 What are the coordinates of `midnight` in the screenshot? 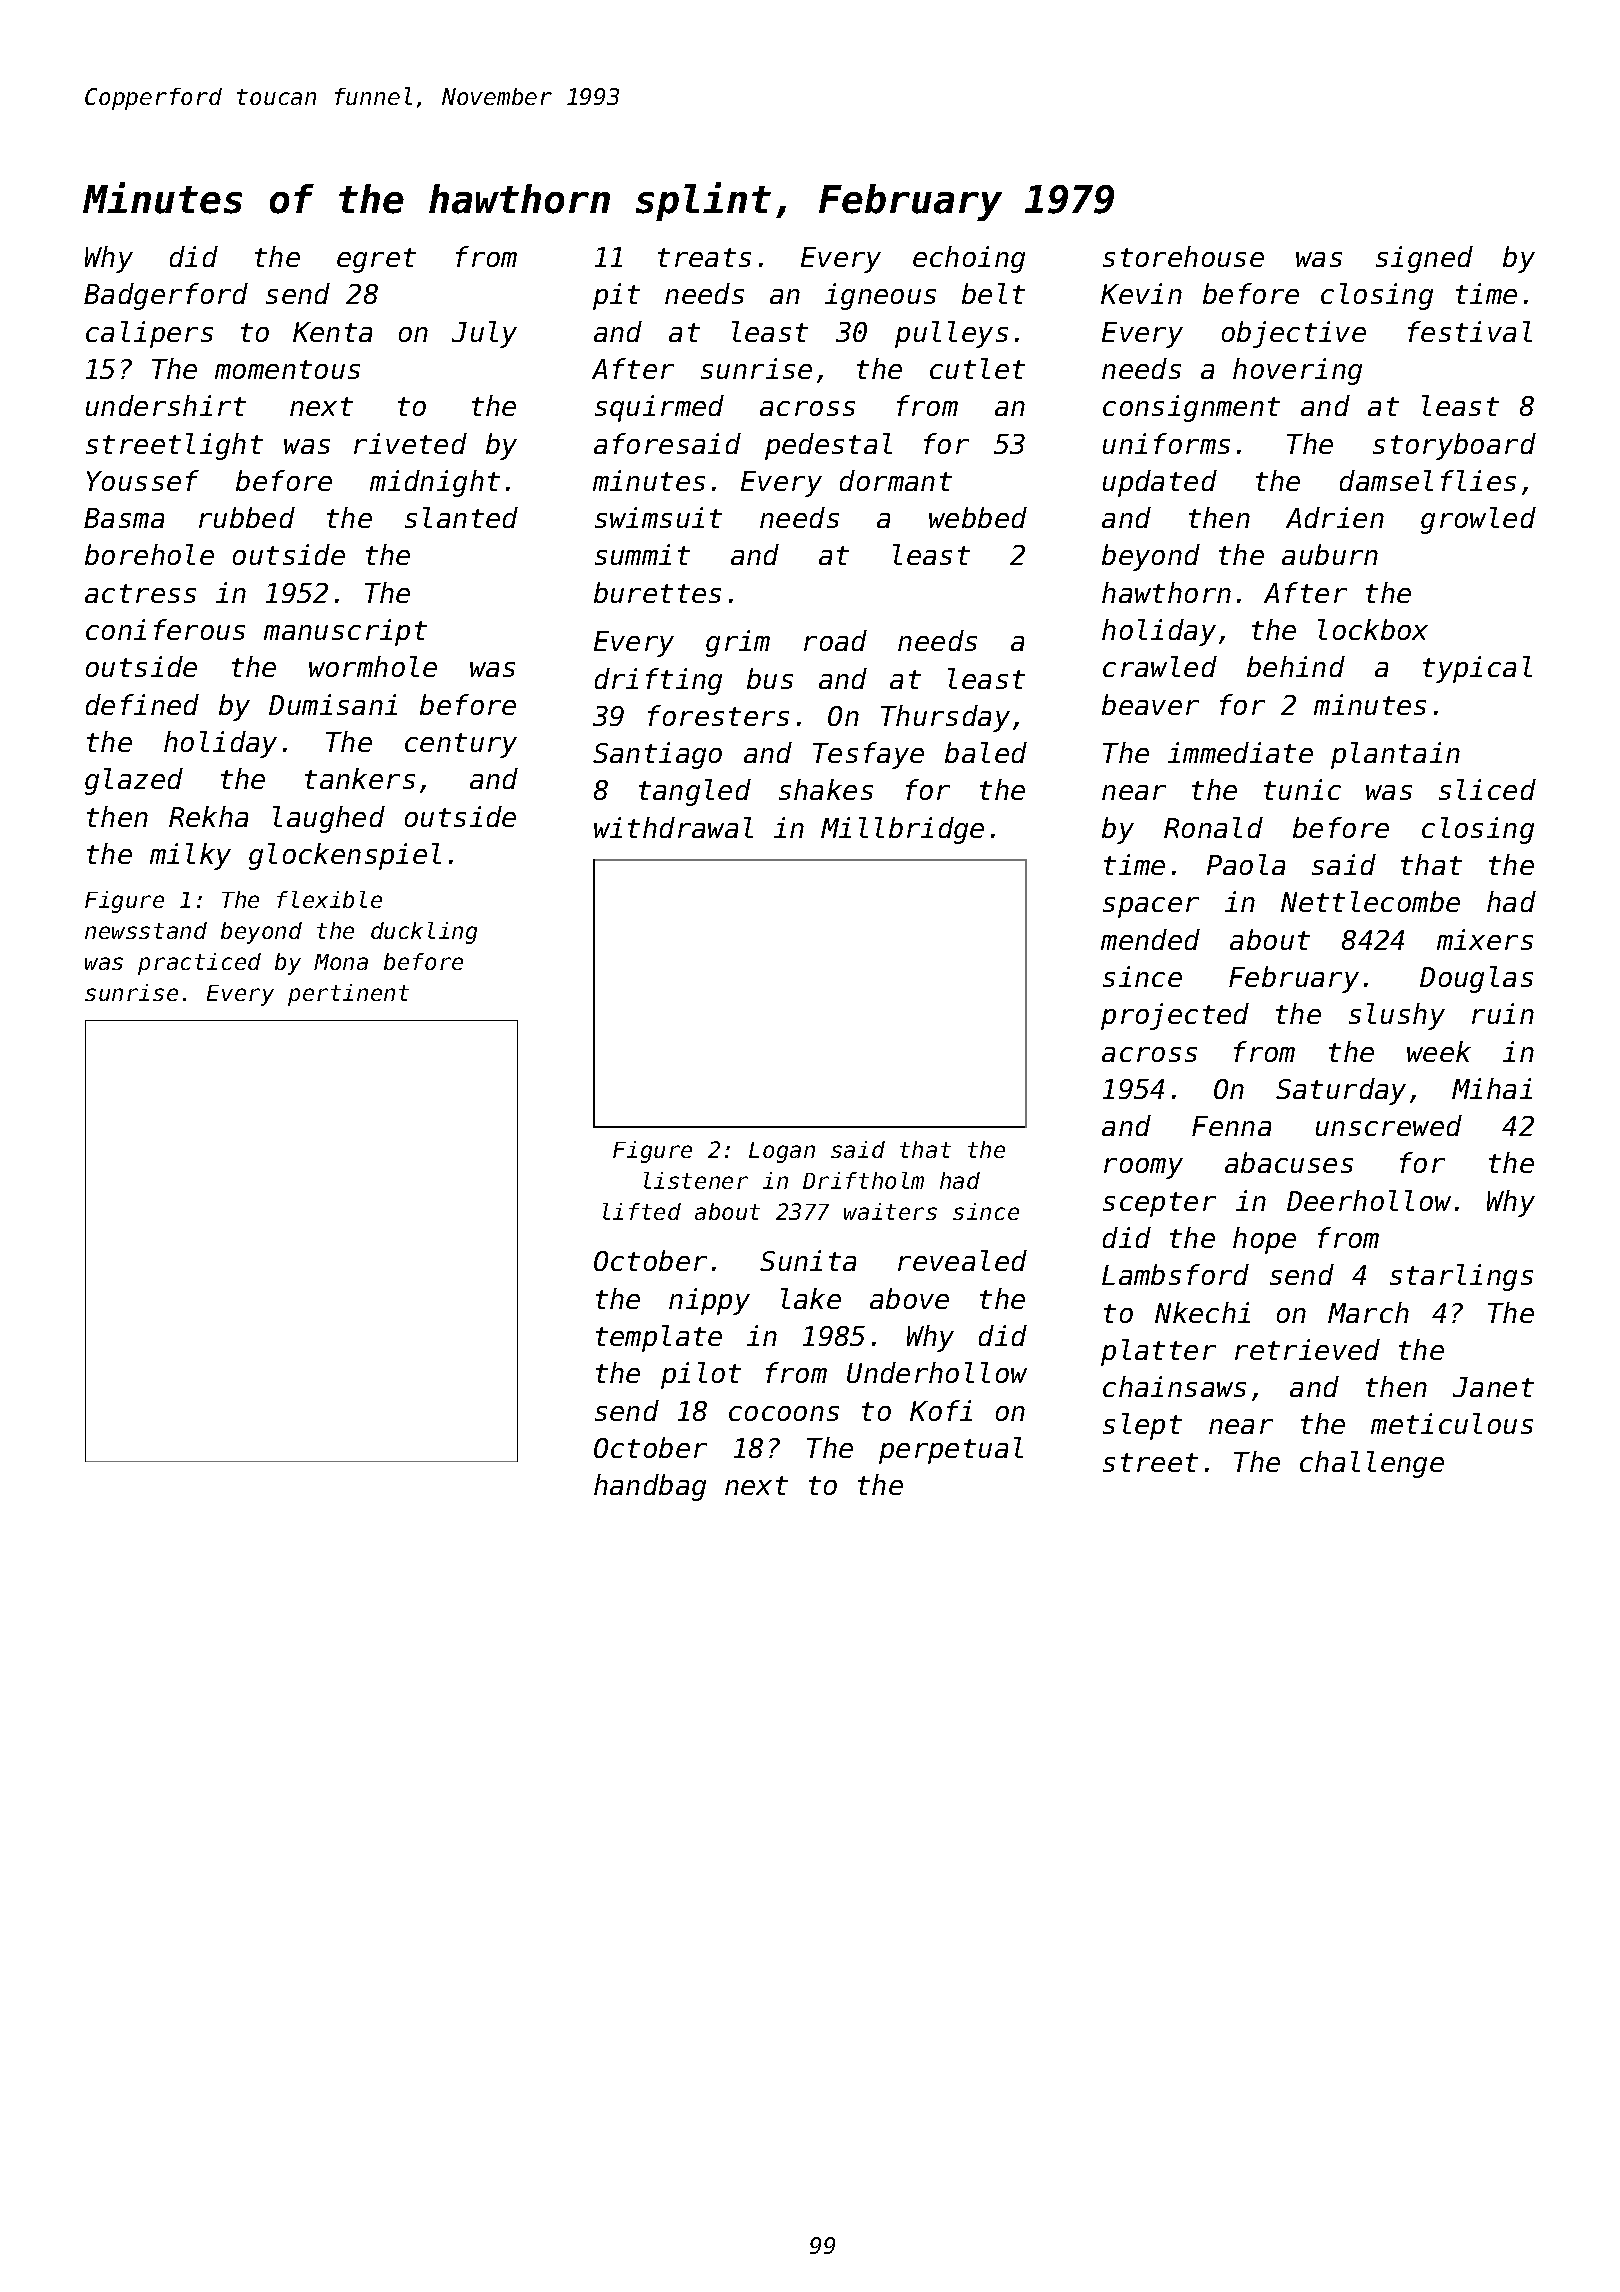 It's located at (435, 483).
